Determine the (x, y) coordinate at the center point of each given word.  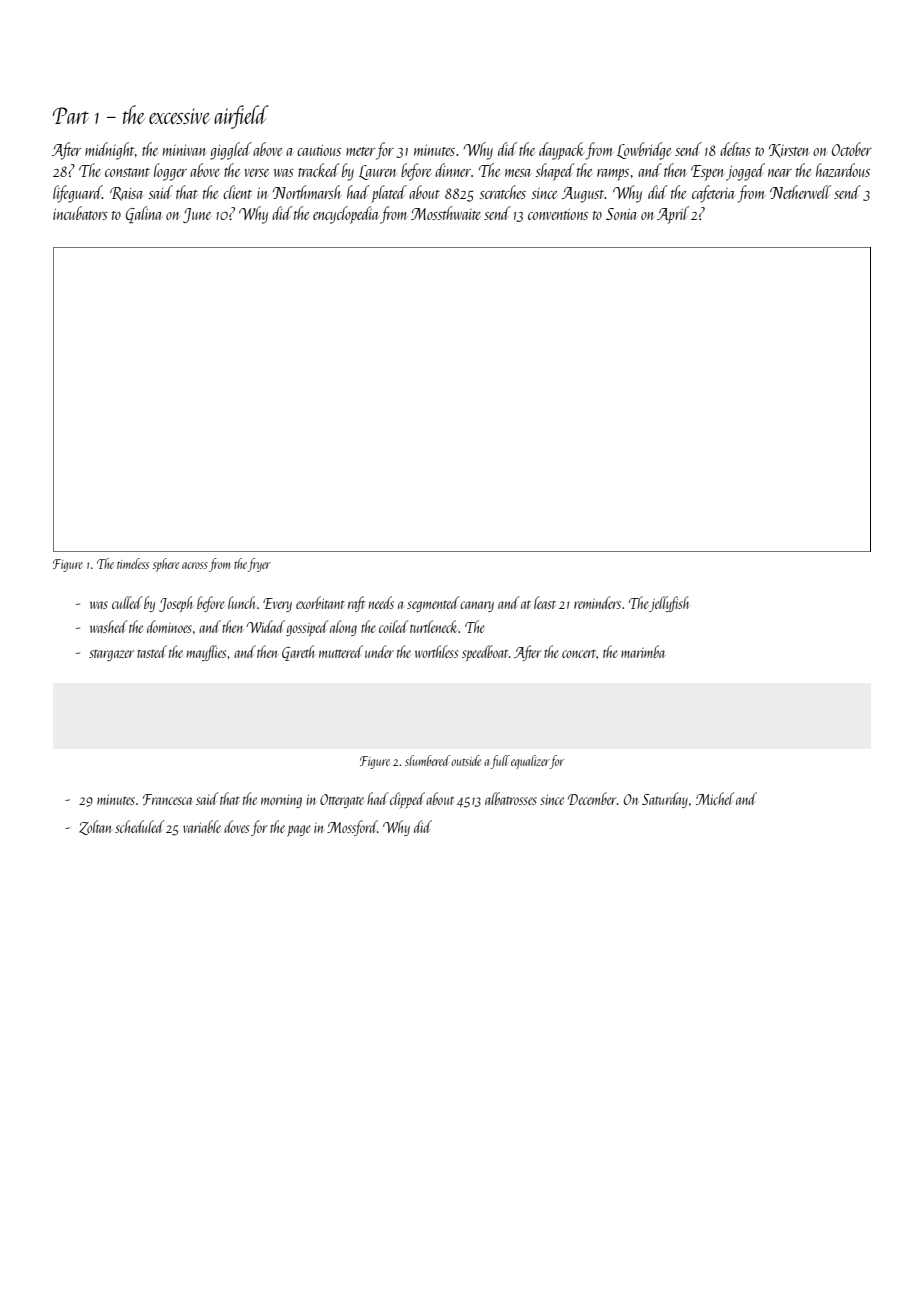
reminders (597, 602)
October (852, 149)
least (545, 602)
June (197, 215)
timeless (133, 563)
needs (381, 602)
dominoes (169, 626)
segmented (433, 604)
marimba (643, 651)
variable (202, 826)
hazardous (843, 170)
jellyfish (669, 604)
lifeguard (77, 194)
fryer (259, 565)
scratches (502, 192)
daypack (561, 151)
